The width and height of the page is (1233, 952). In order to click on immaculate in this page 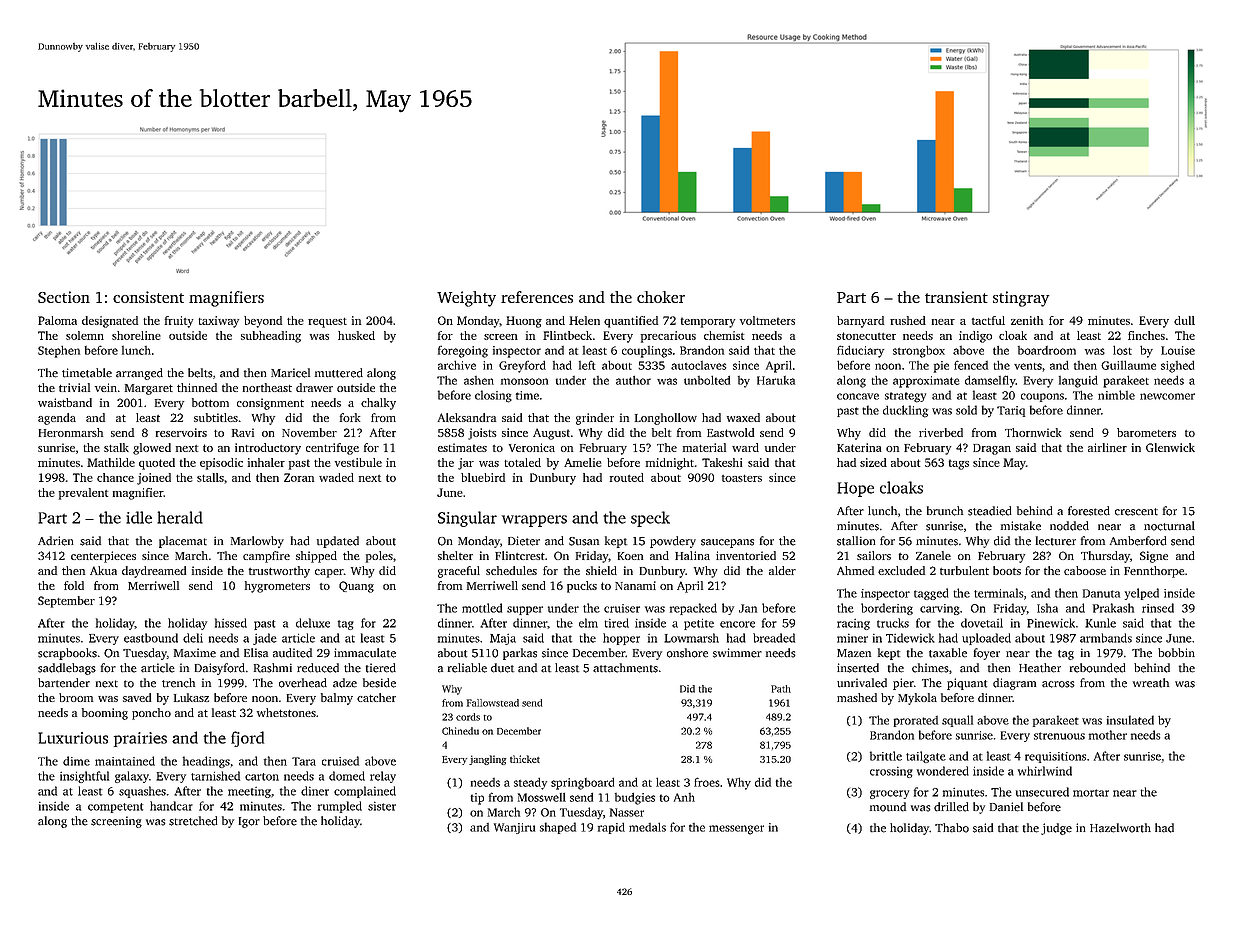, I will do `click(365, 653)`.
